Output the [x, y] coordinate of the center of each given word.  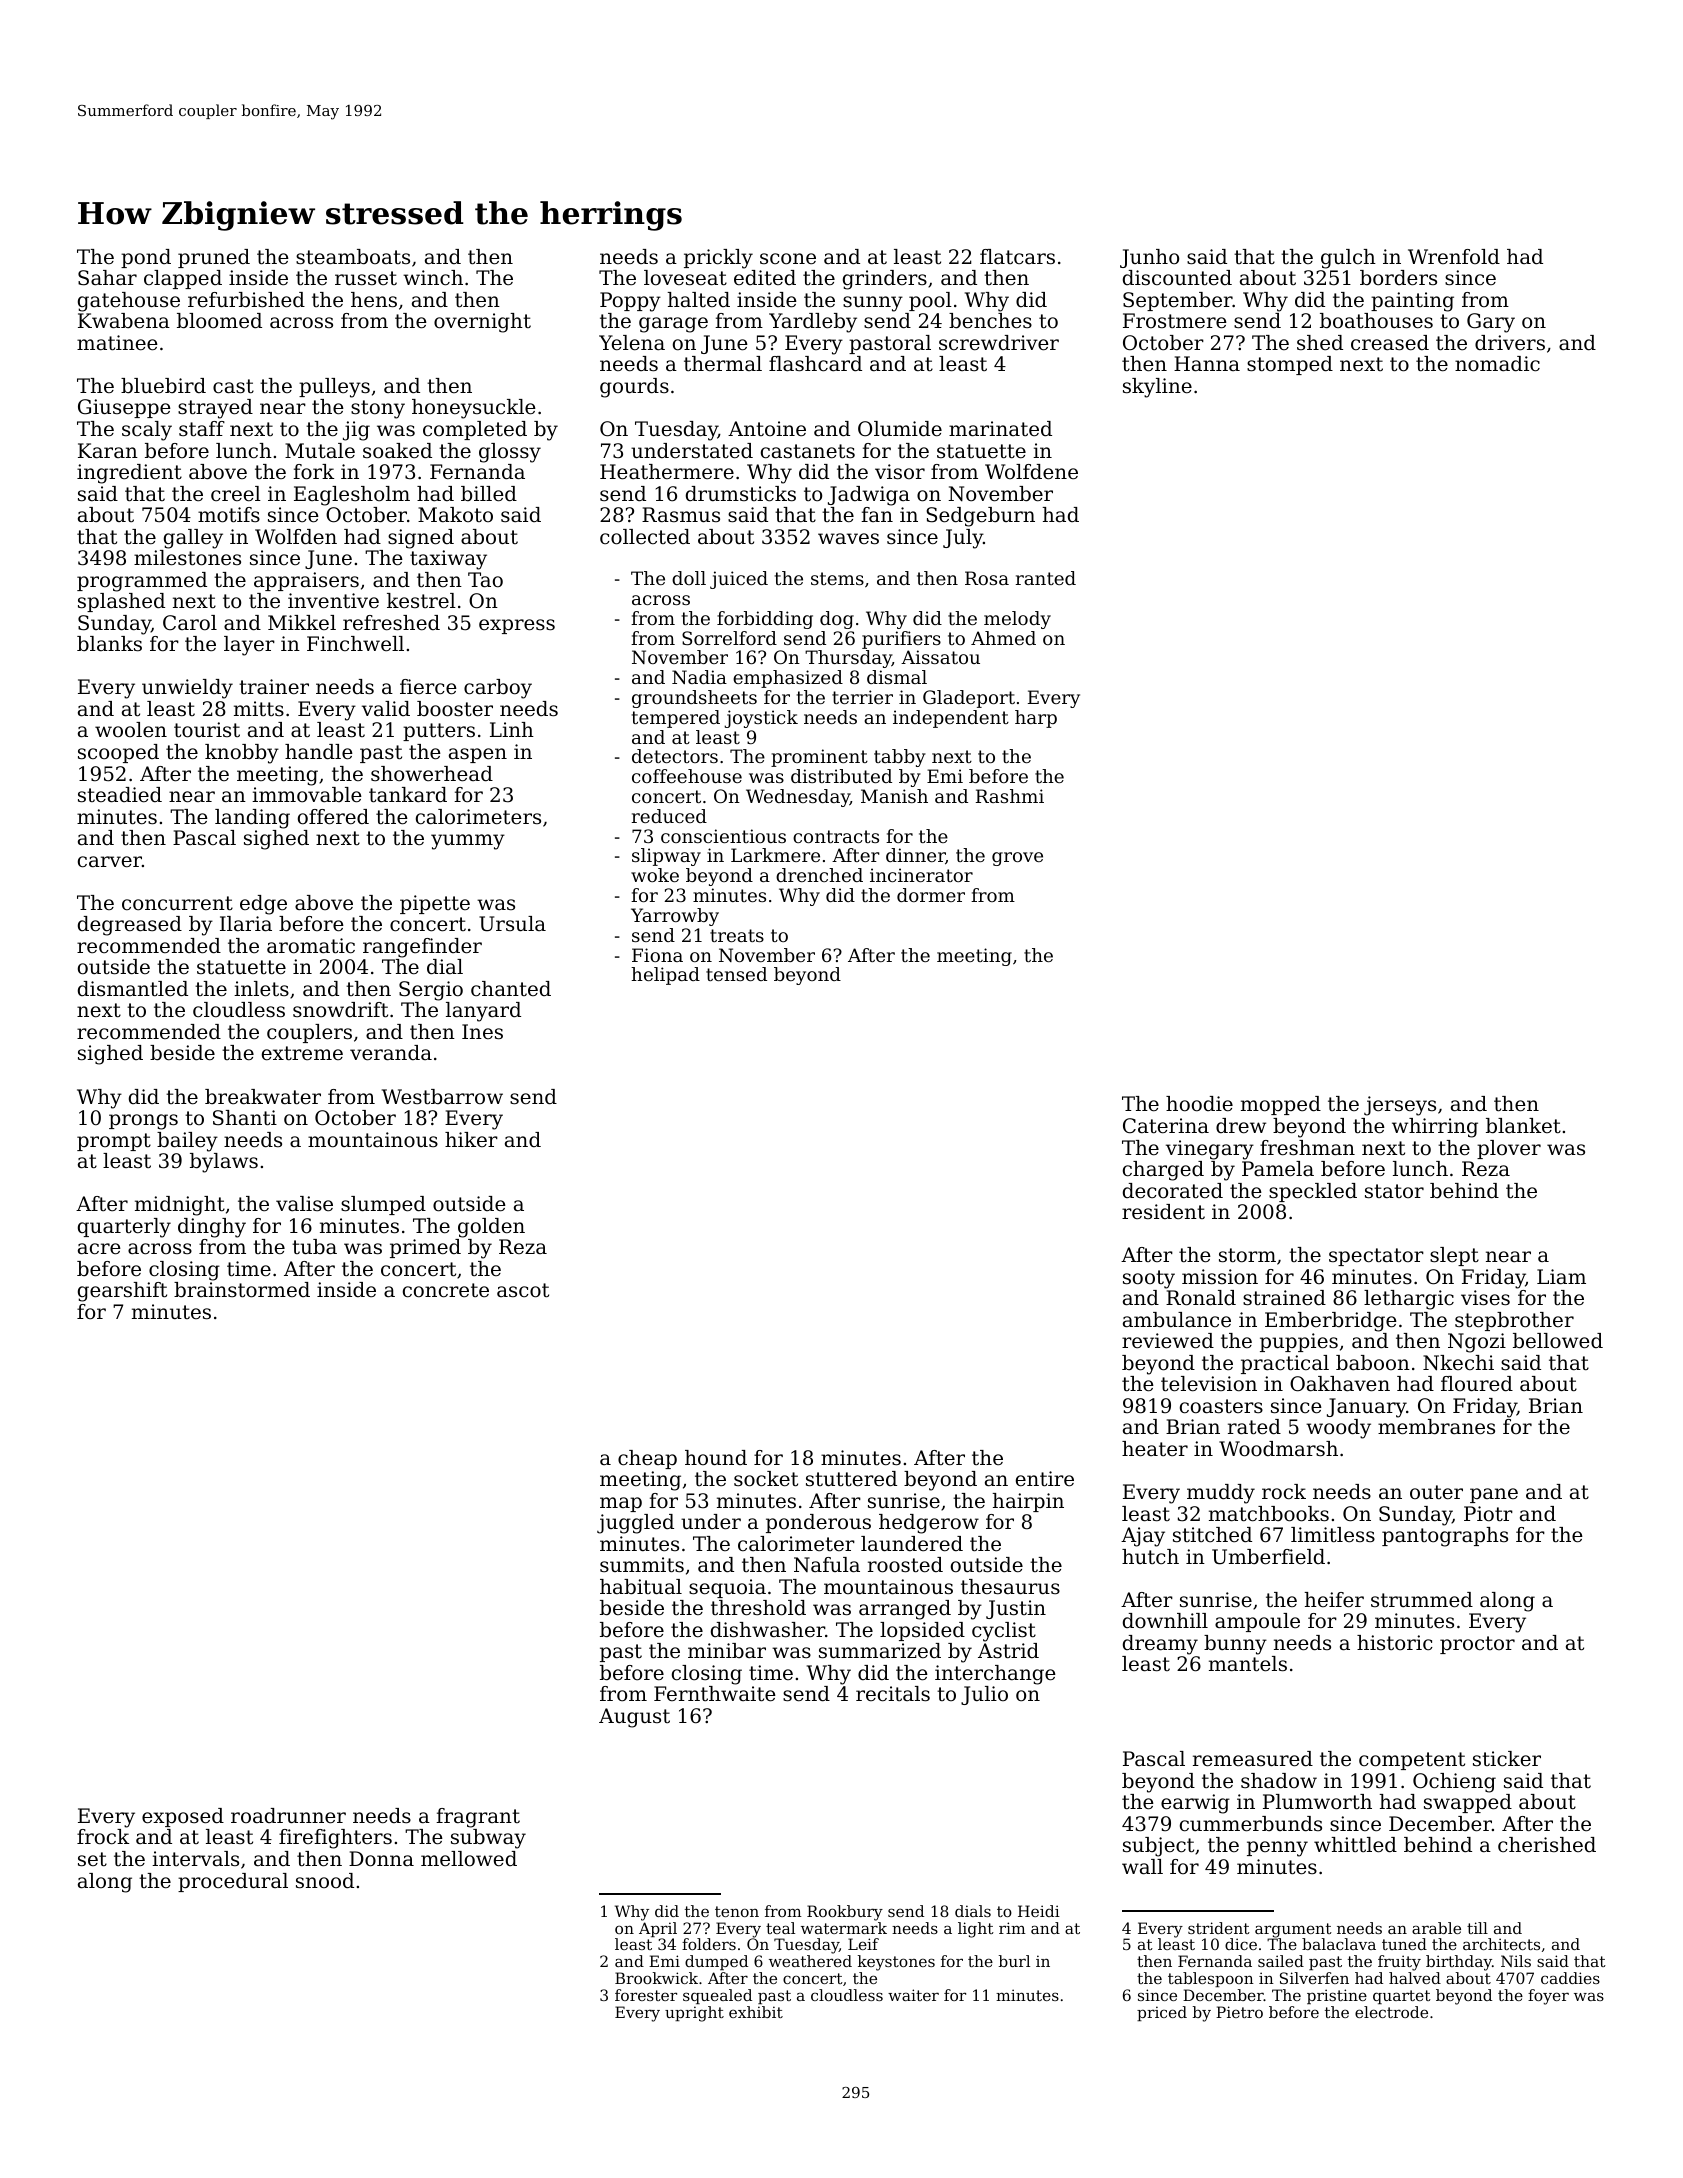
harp [1036, 719]
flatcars [1017, 256]
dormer [931, 895]
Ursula [512, 924]
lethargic [1409, 1300]
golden [491, 1228]
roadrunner [288, 1816]
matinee [117, 343]
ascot [523, 1290]
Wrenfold [1454, 257]
